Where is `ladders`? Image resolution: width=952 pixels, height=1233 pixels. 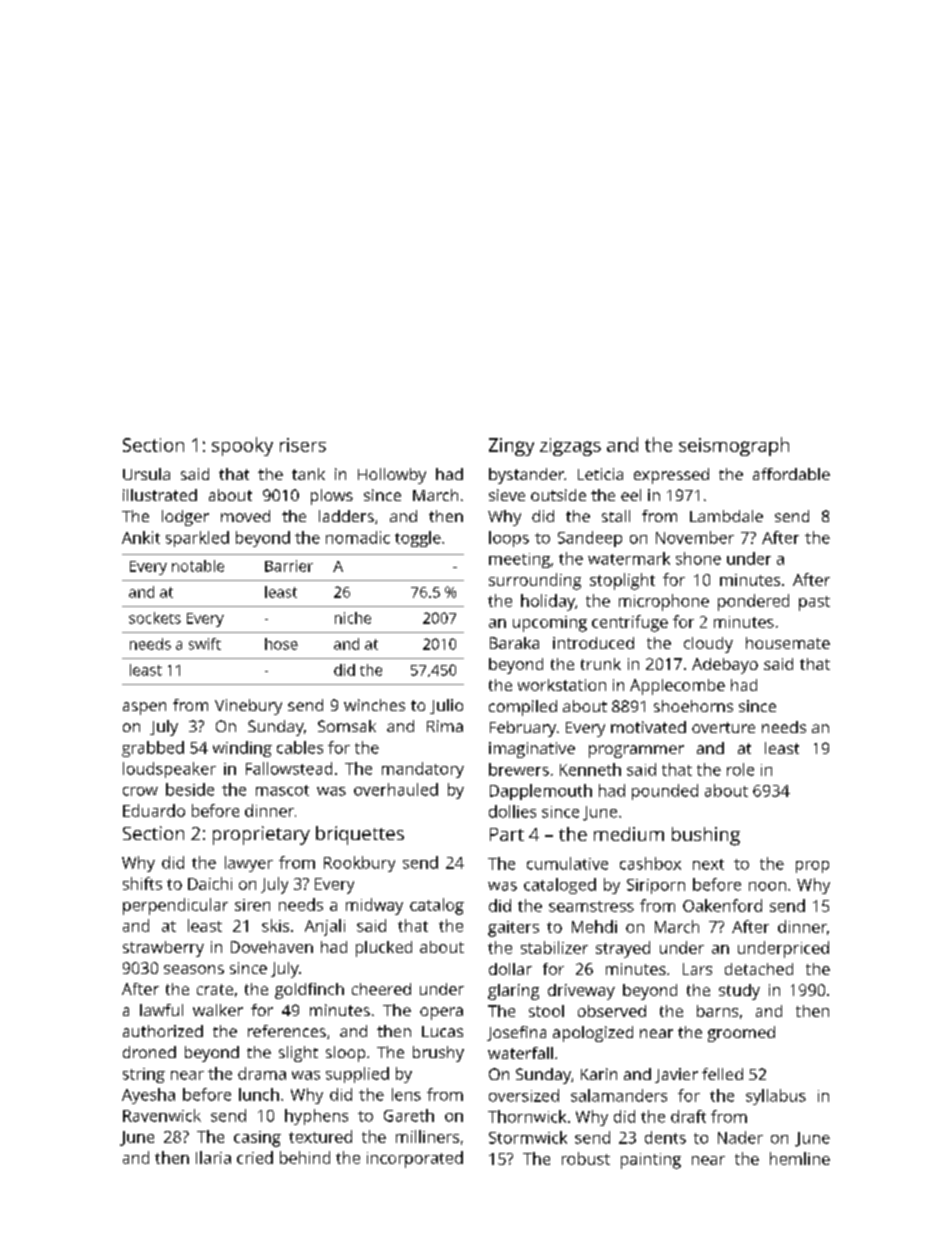 ladders is located at coordinates (346, 516).
